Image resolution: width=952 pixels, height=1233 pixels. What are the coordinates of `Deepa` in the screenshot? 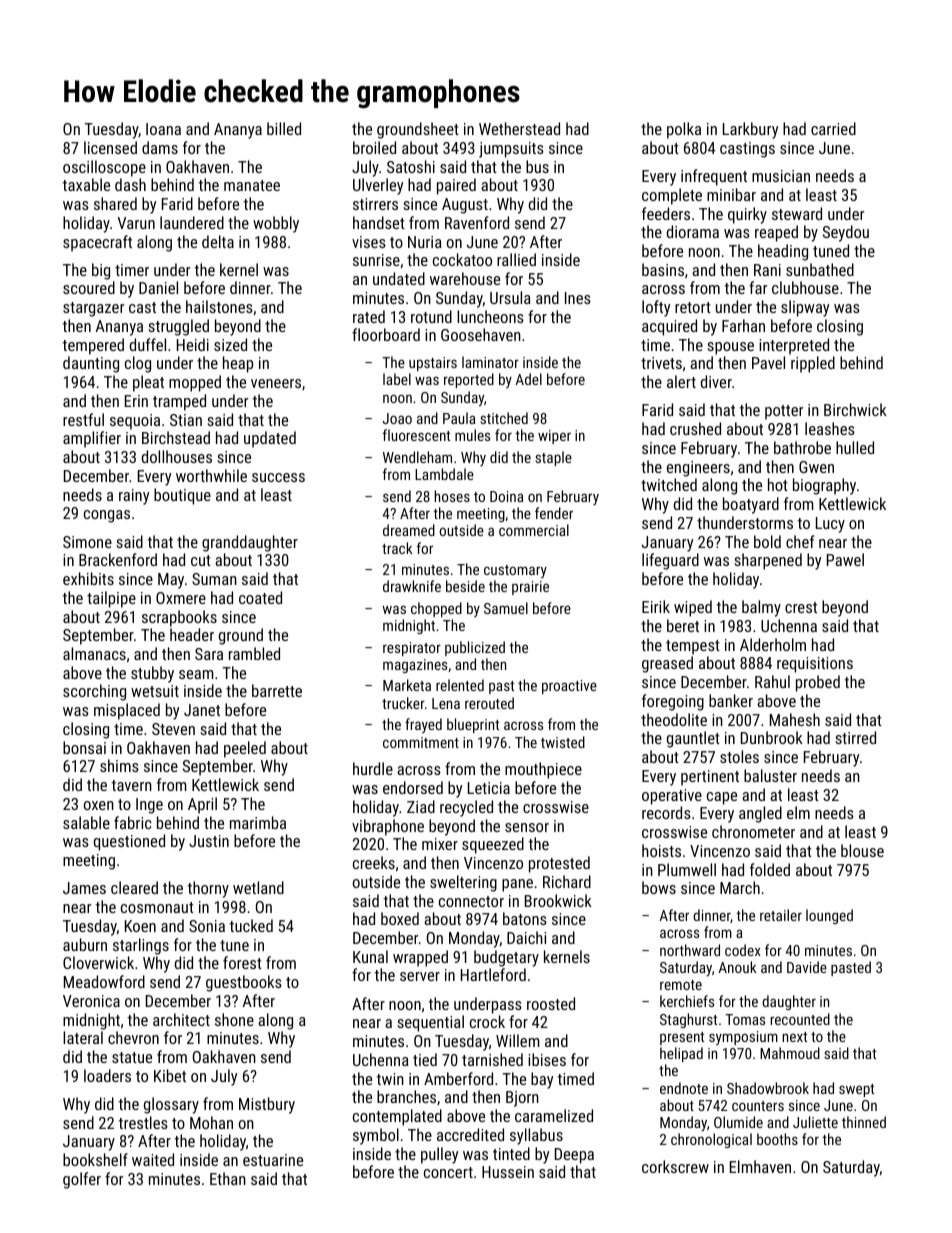 It's located at (574, 1156).
